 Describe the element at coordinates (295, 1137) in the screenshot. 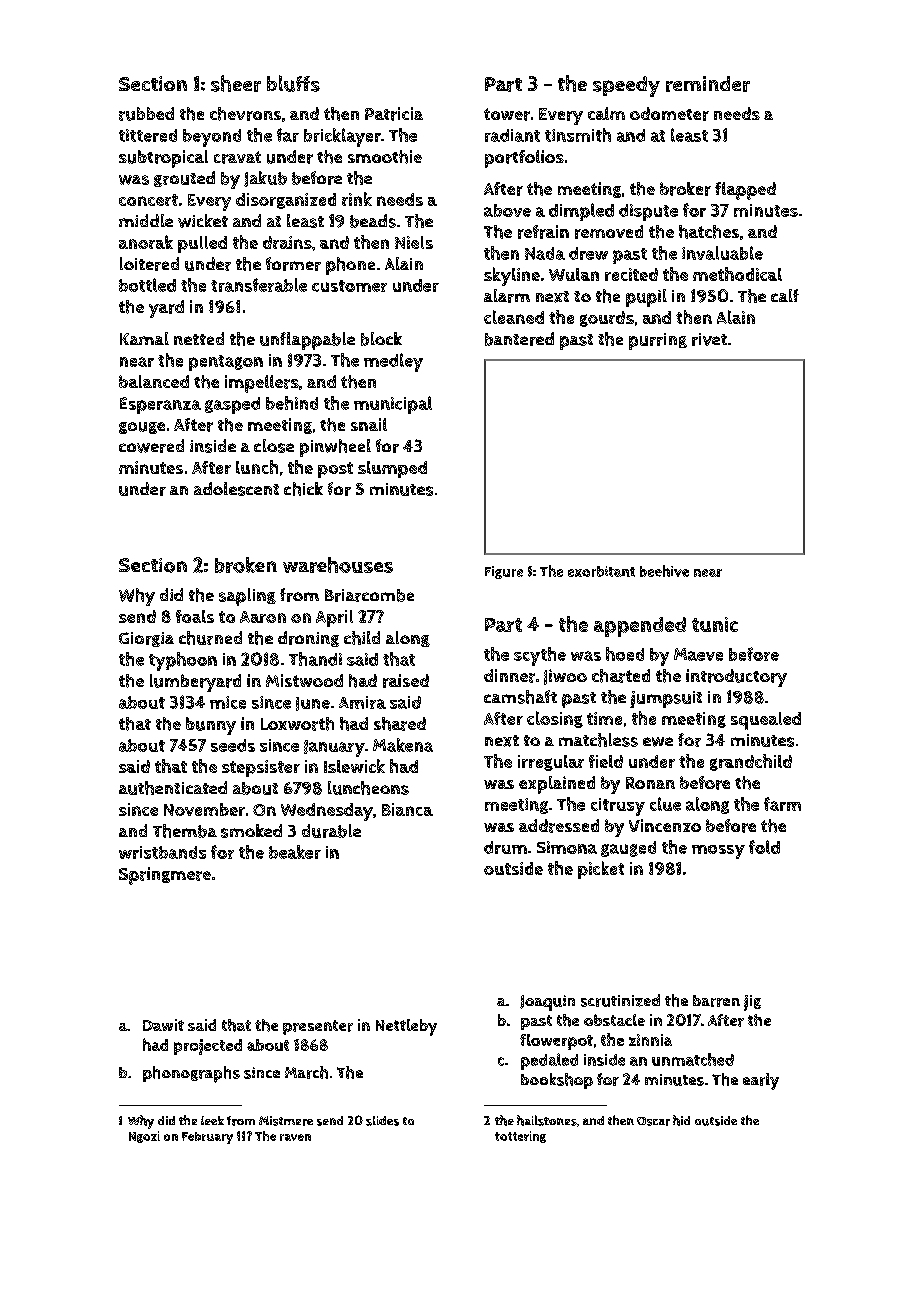

I see `raven` at that location.
